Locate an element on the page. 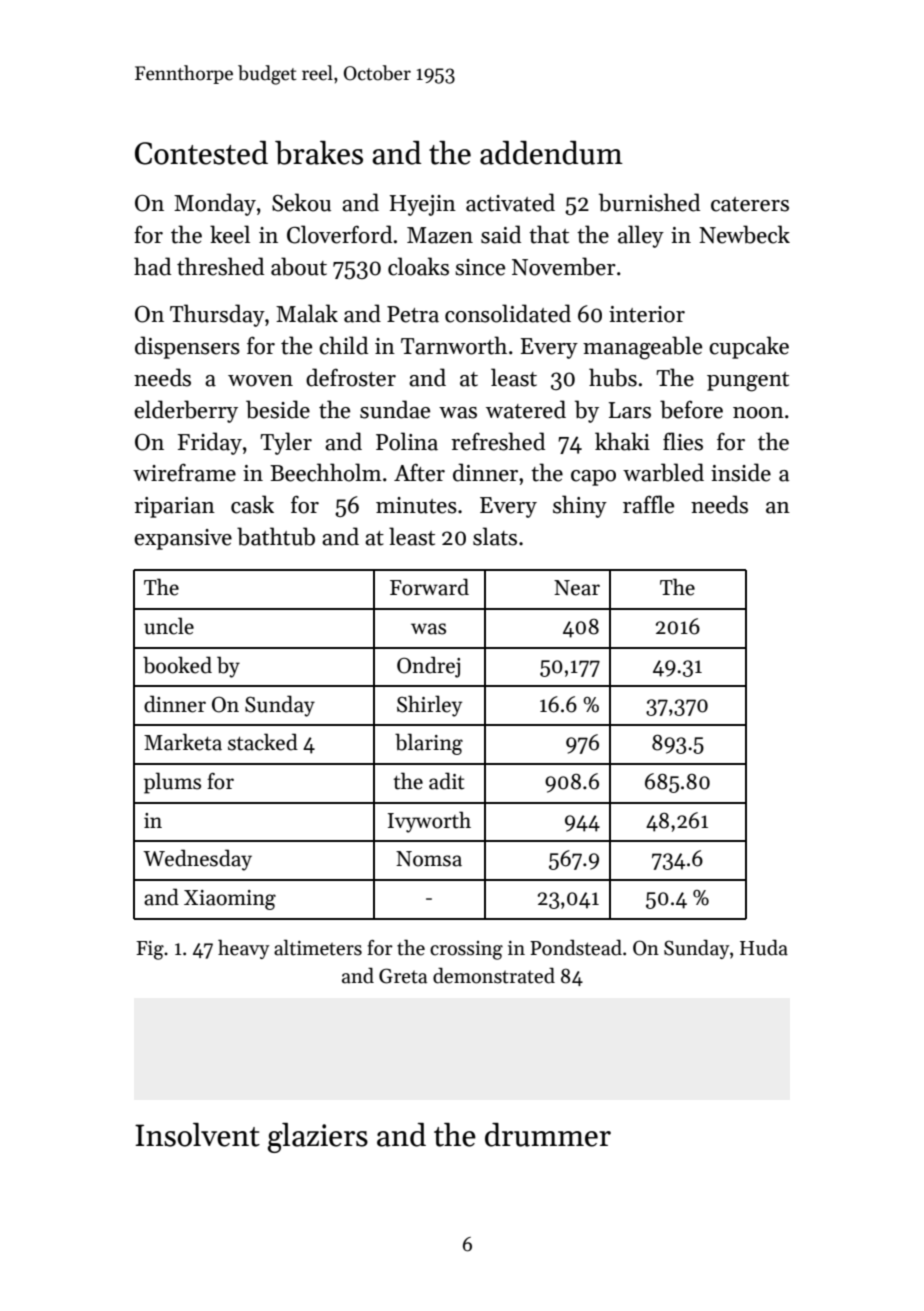 The width and height of the image is (924, 1311). inside is located at coordinates (741, 472).
